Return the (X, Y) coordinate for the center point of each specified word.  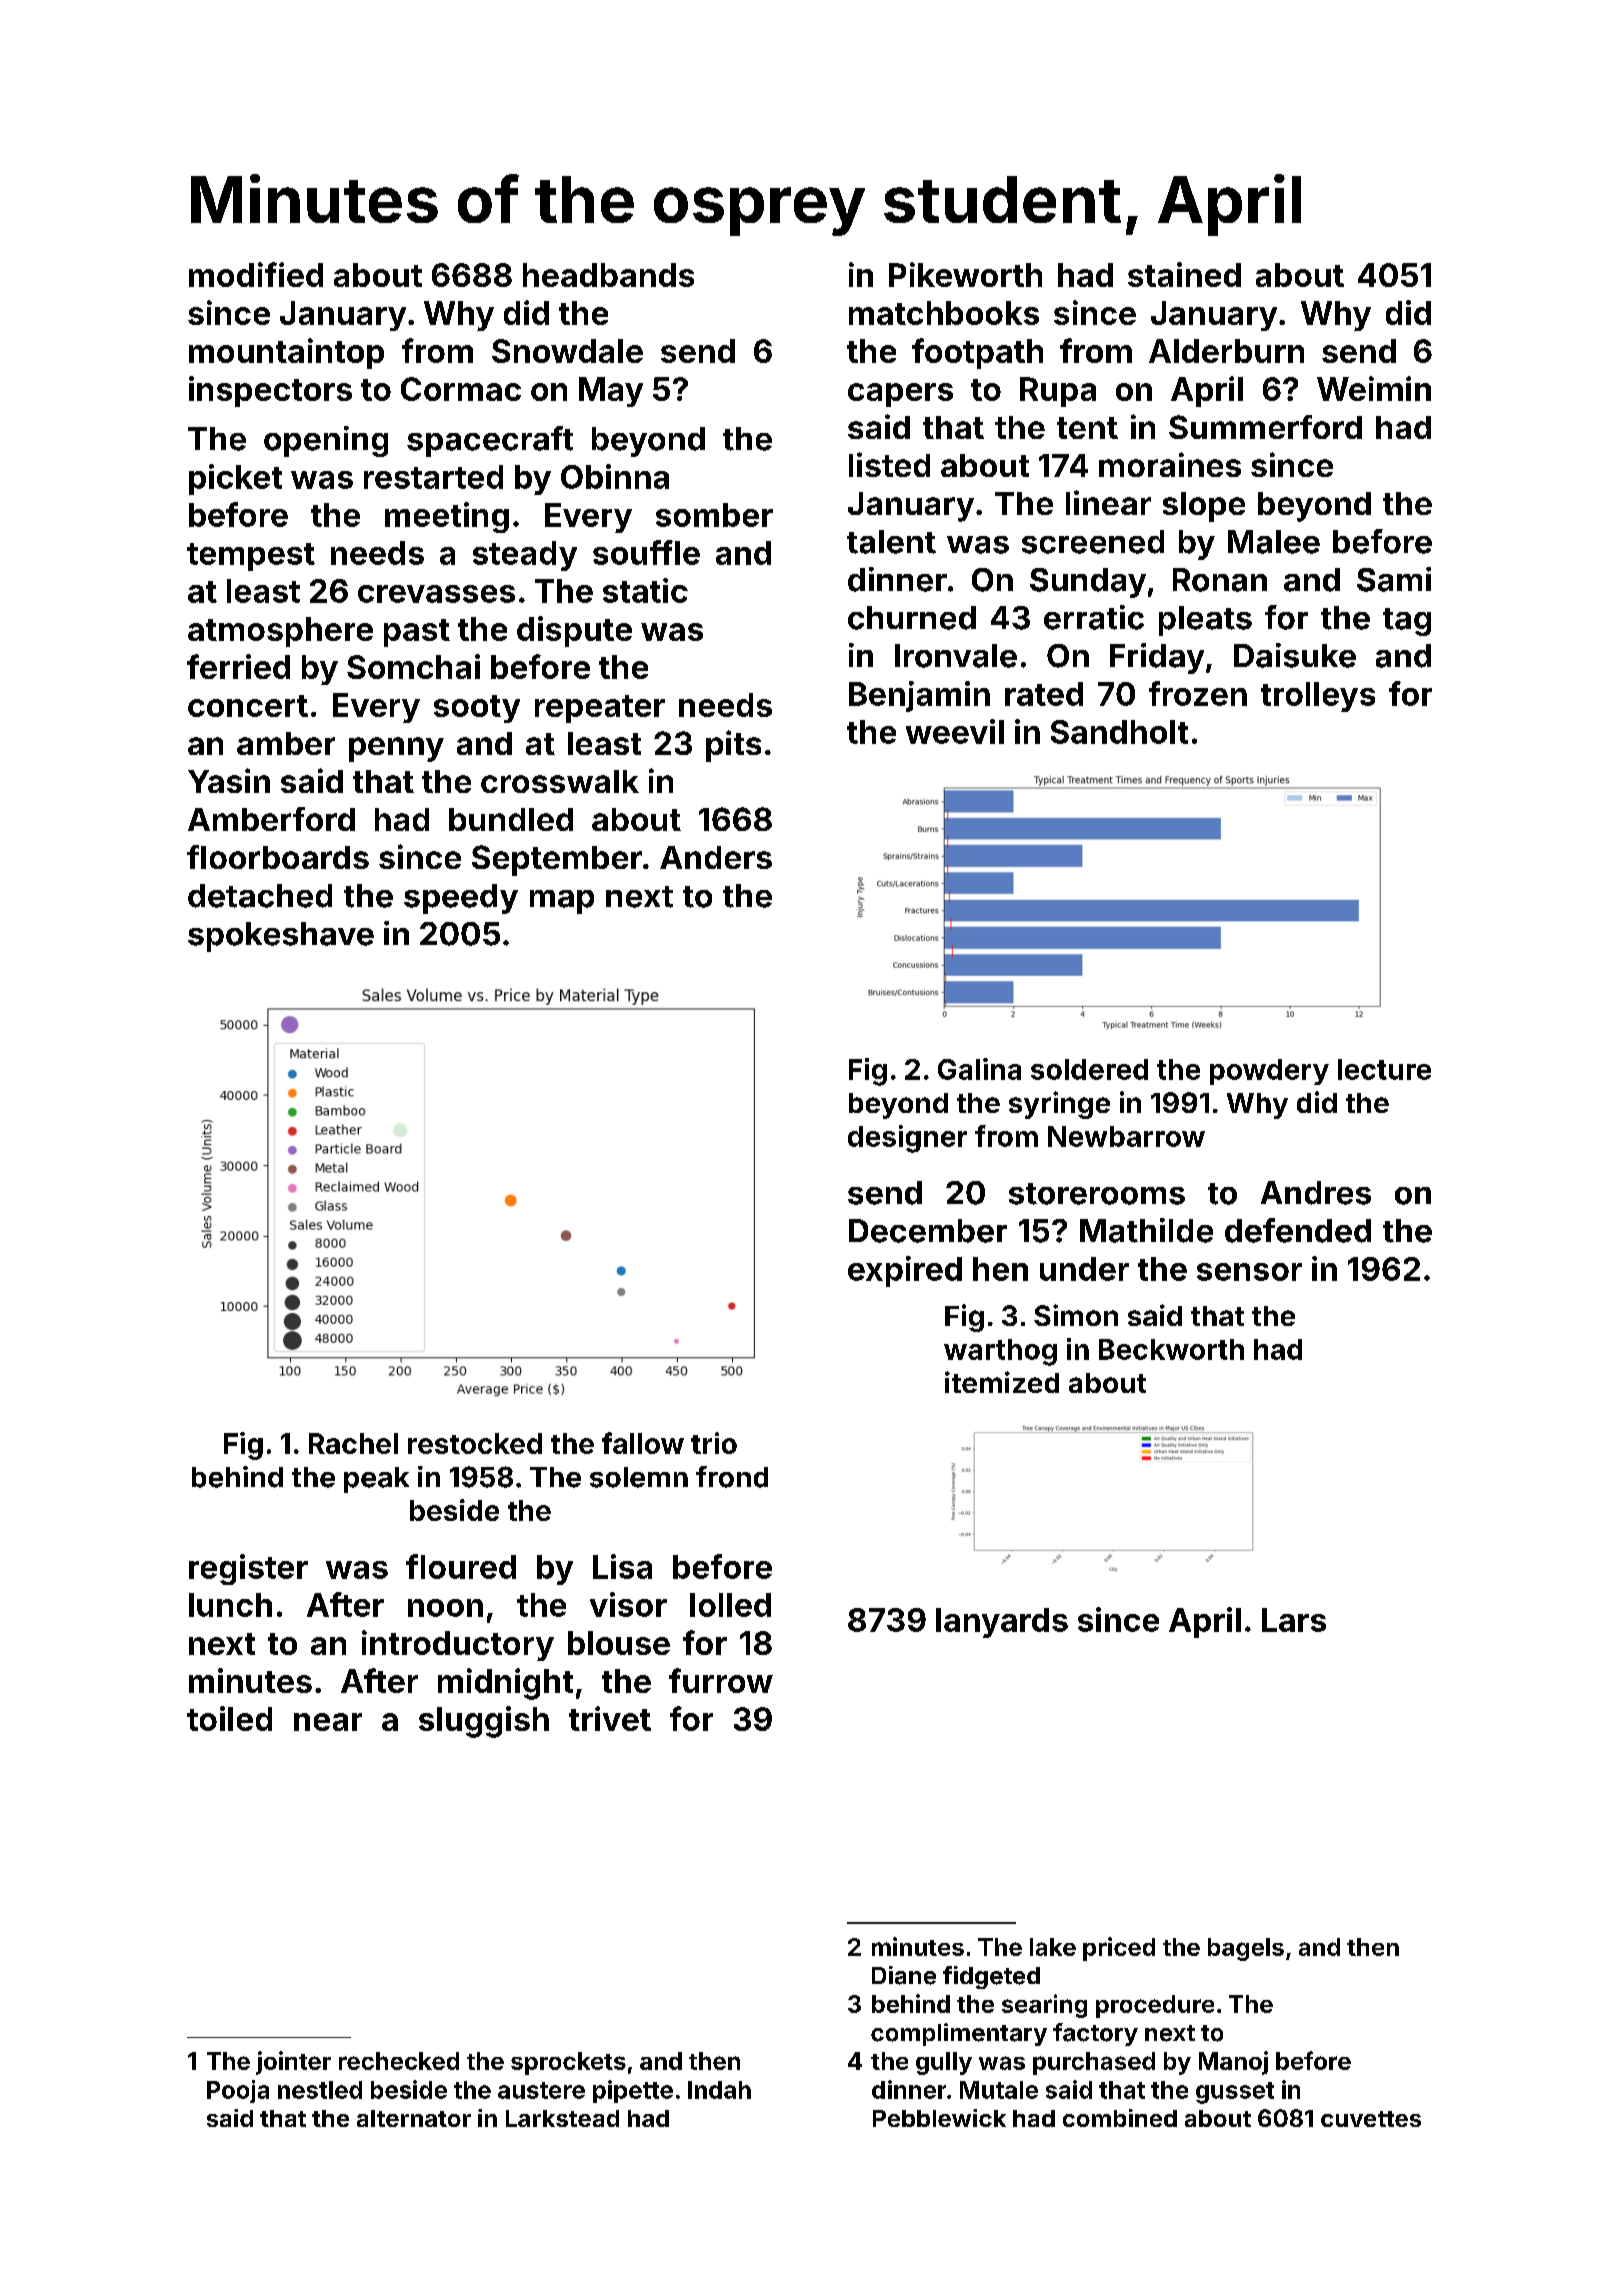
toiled (229, 1718)
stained (1184, 274)
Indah (719, 2090)
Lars (1294, 1620)
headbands (608, 275)
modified (256, 274)
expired (905, 1271)
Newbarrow (1126, 1136)
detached (260, 896)
